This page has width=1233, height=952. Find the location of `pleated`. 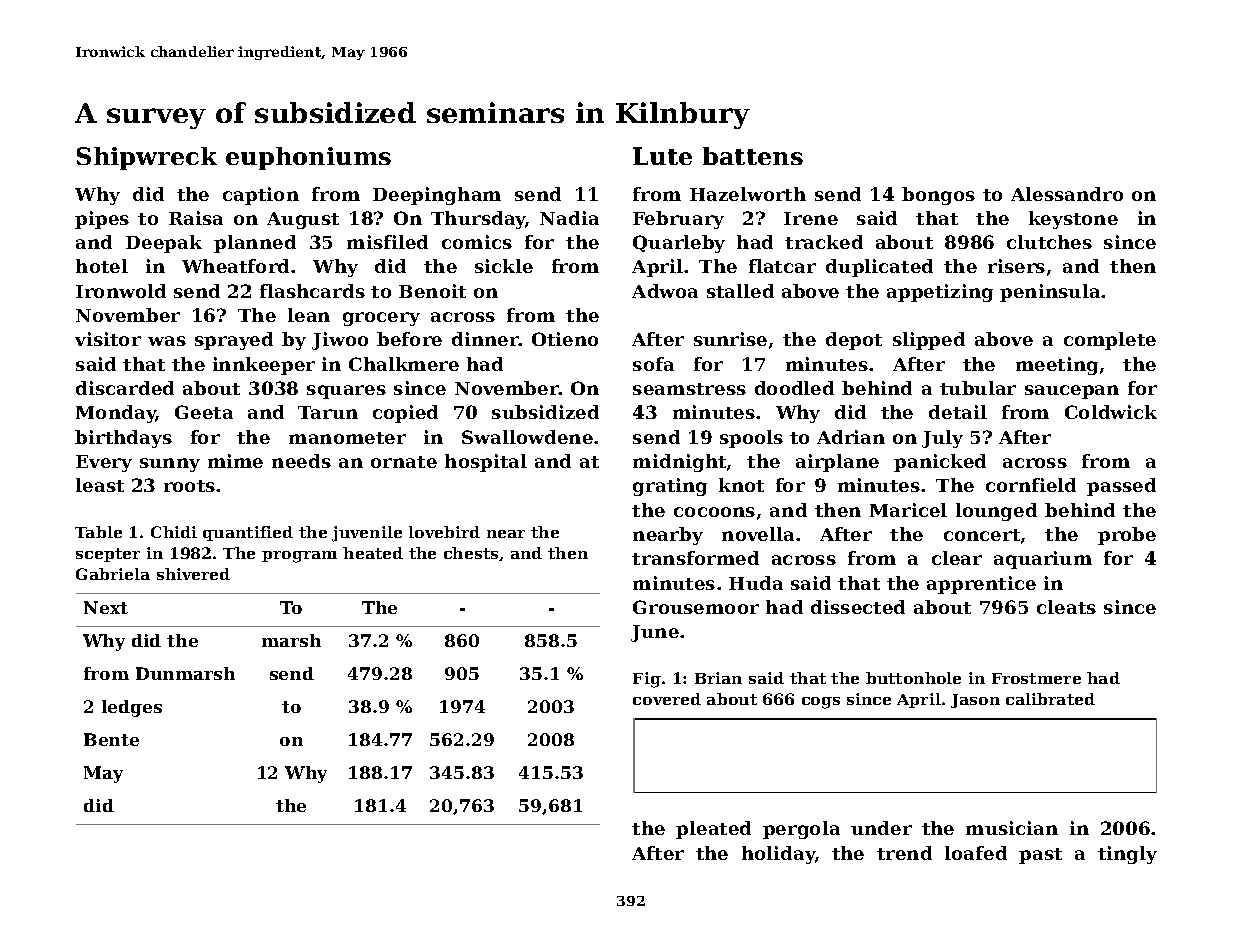

pleated is located at coordinates (713, 830).
